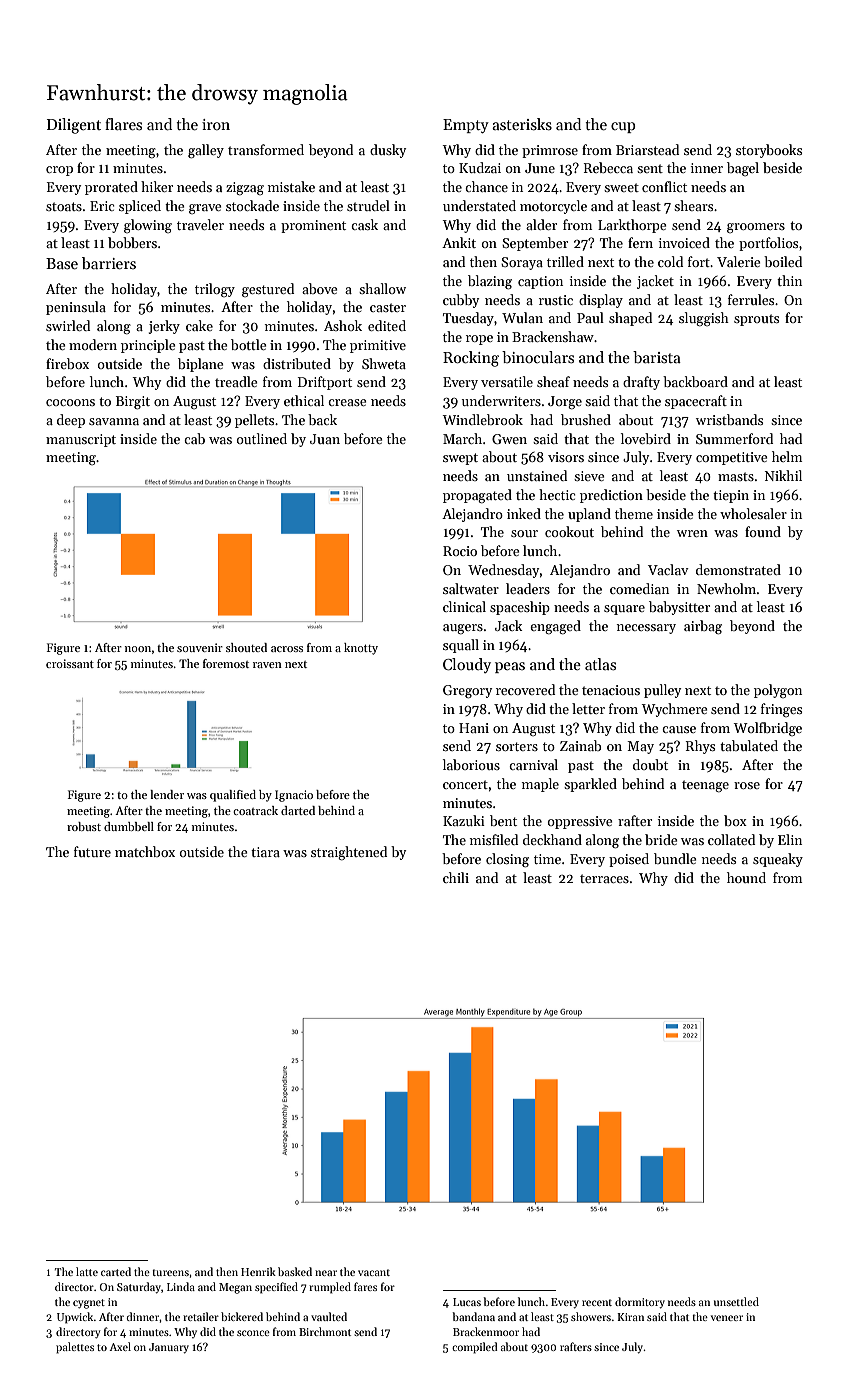 The image size is (849, 1400). Describe the element at coordinates (475, 1348) in the screenshot. I see `compiled` at that location.
